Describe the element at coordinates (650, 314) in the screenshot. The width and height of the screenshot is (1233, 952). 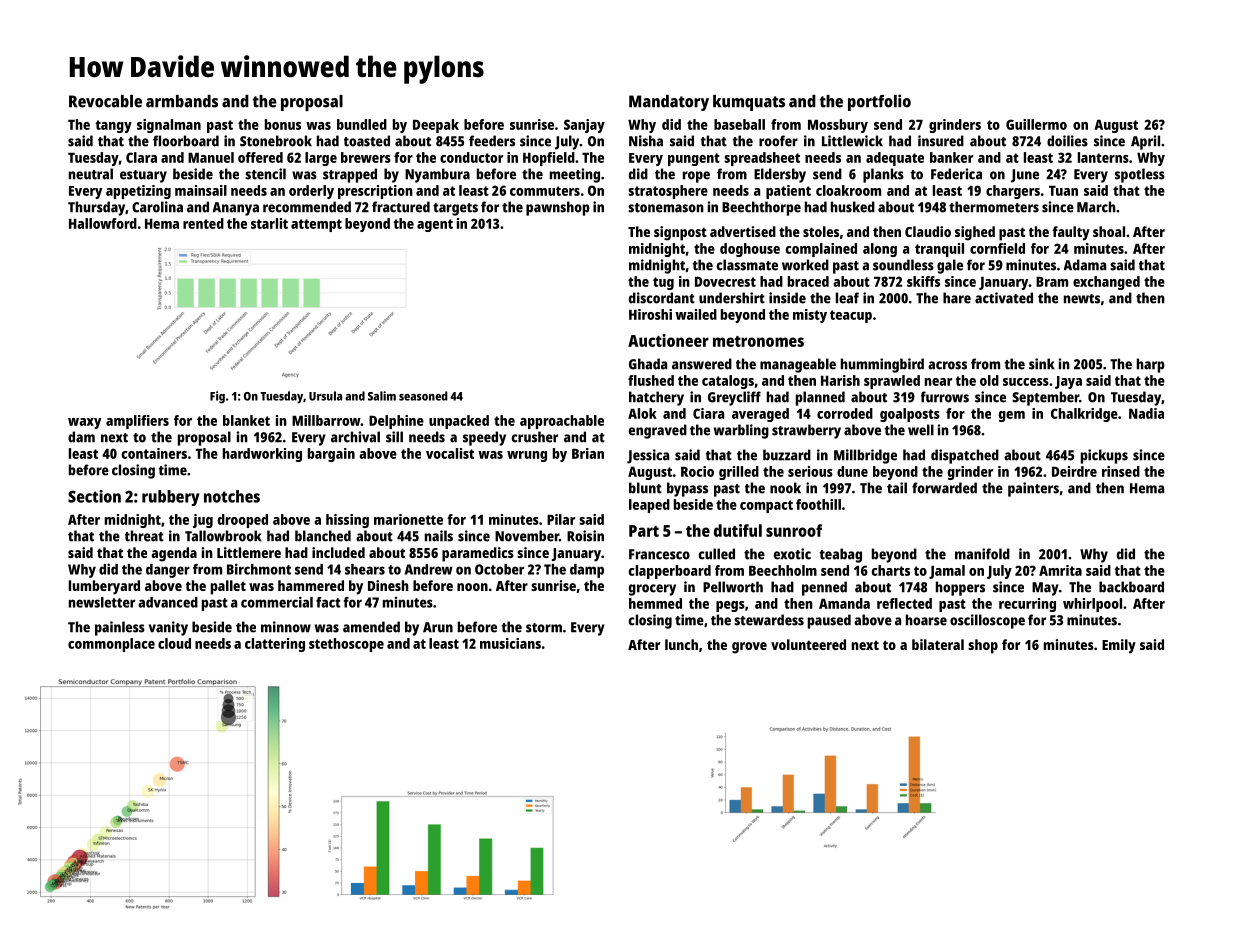
I see `Hiroshi` at that location.
